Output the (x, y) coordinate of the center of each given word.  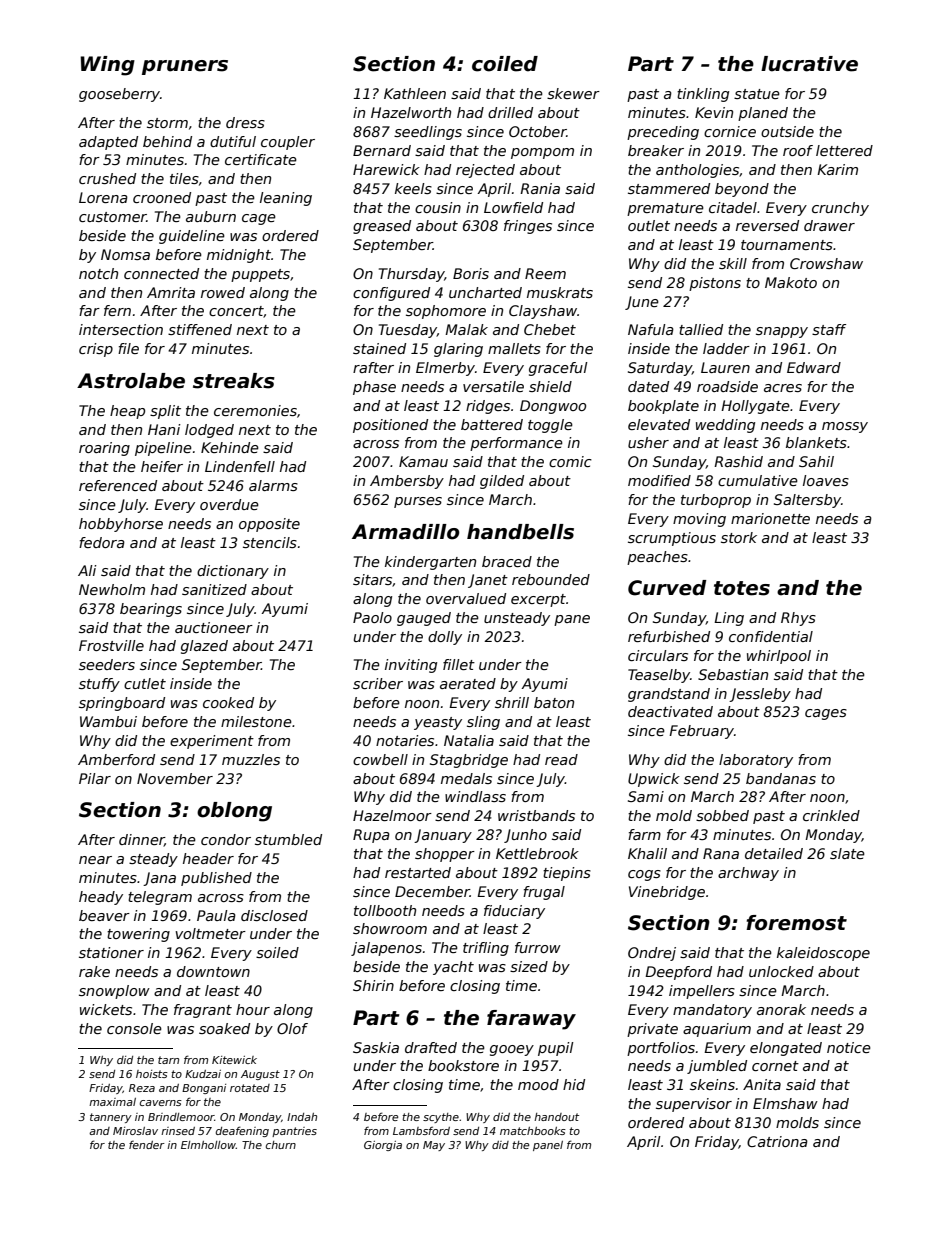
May (434, 1146)
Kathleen (415, 93)
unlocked (781, 971)
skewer (573, 93)
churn (281, 1145)
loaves (826, 480)
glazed (204, 647)
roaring (104, 449)
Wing (107, 66)
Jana (159, 879)
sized (529, 966)
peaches (657, 558)
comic (570, 461)
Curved (667, 588)
